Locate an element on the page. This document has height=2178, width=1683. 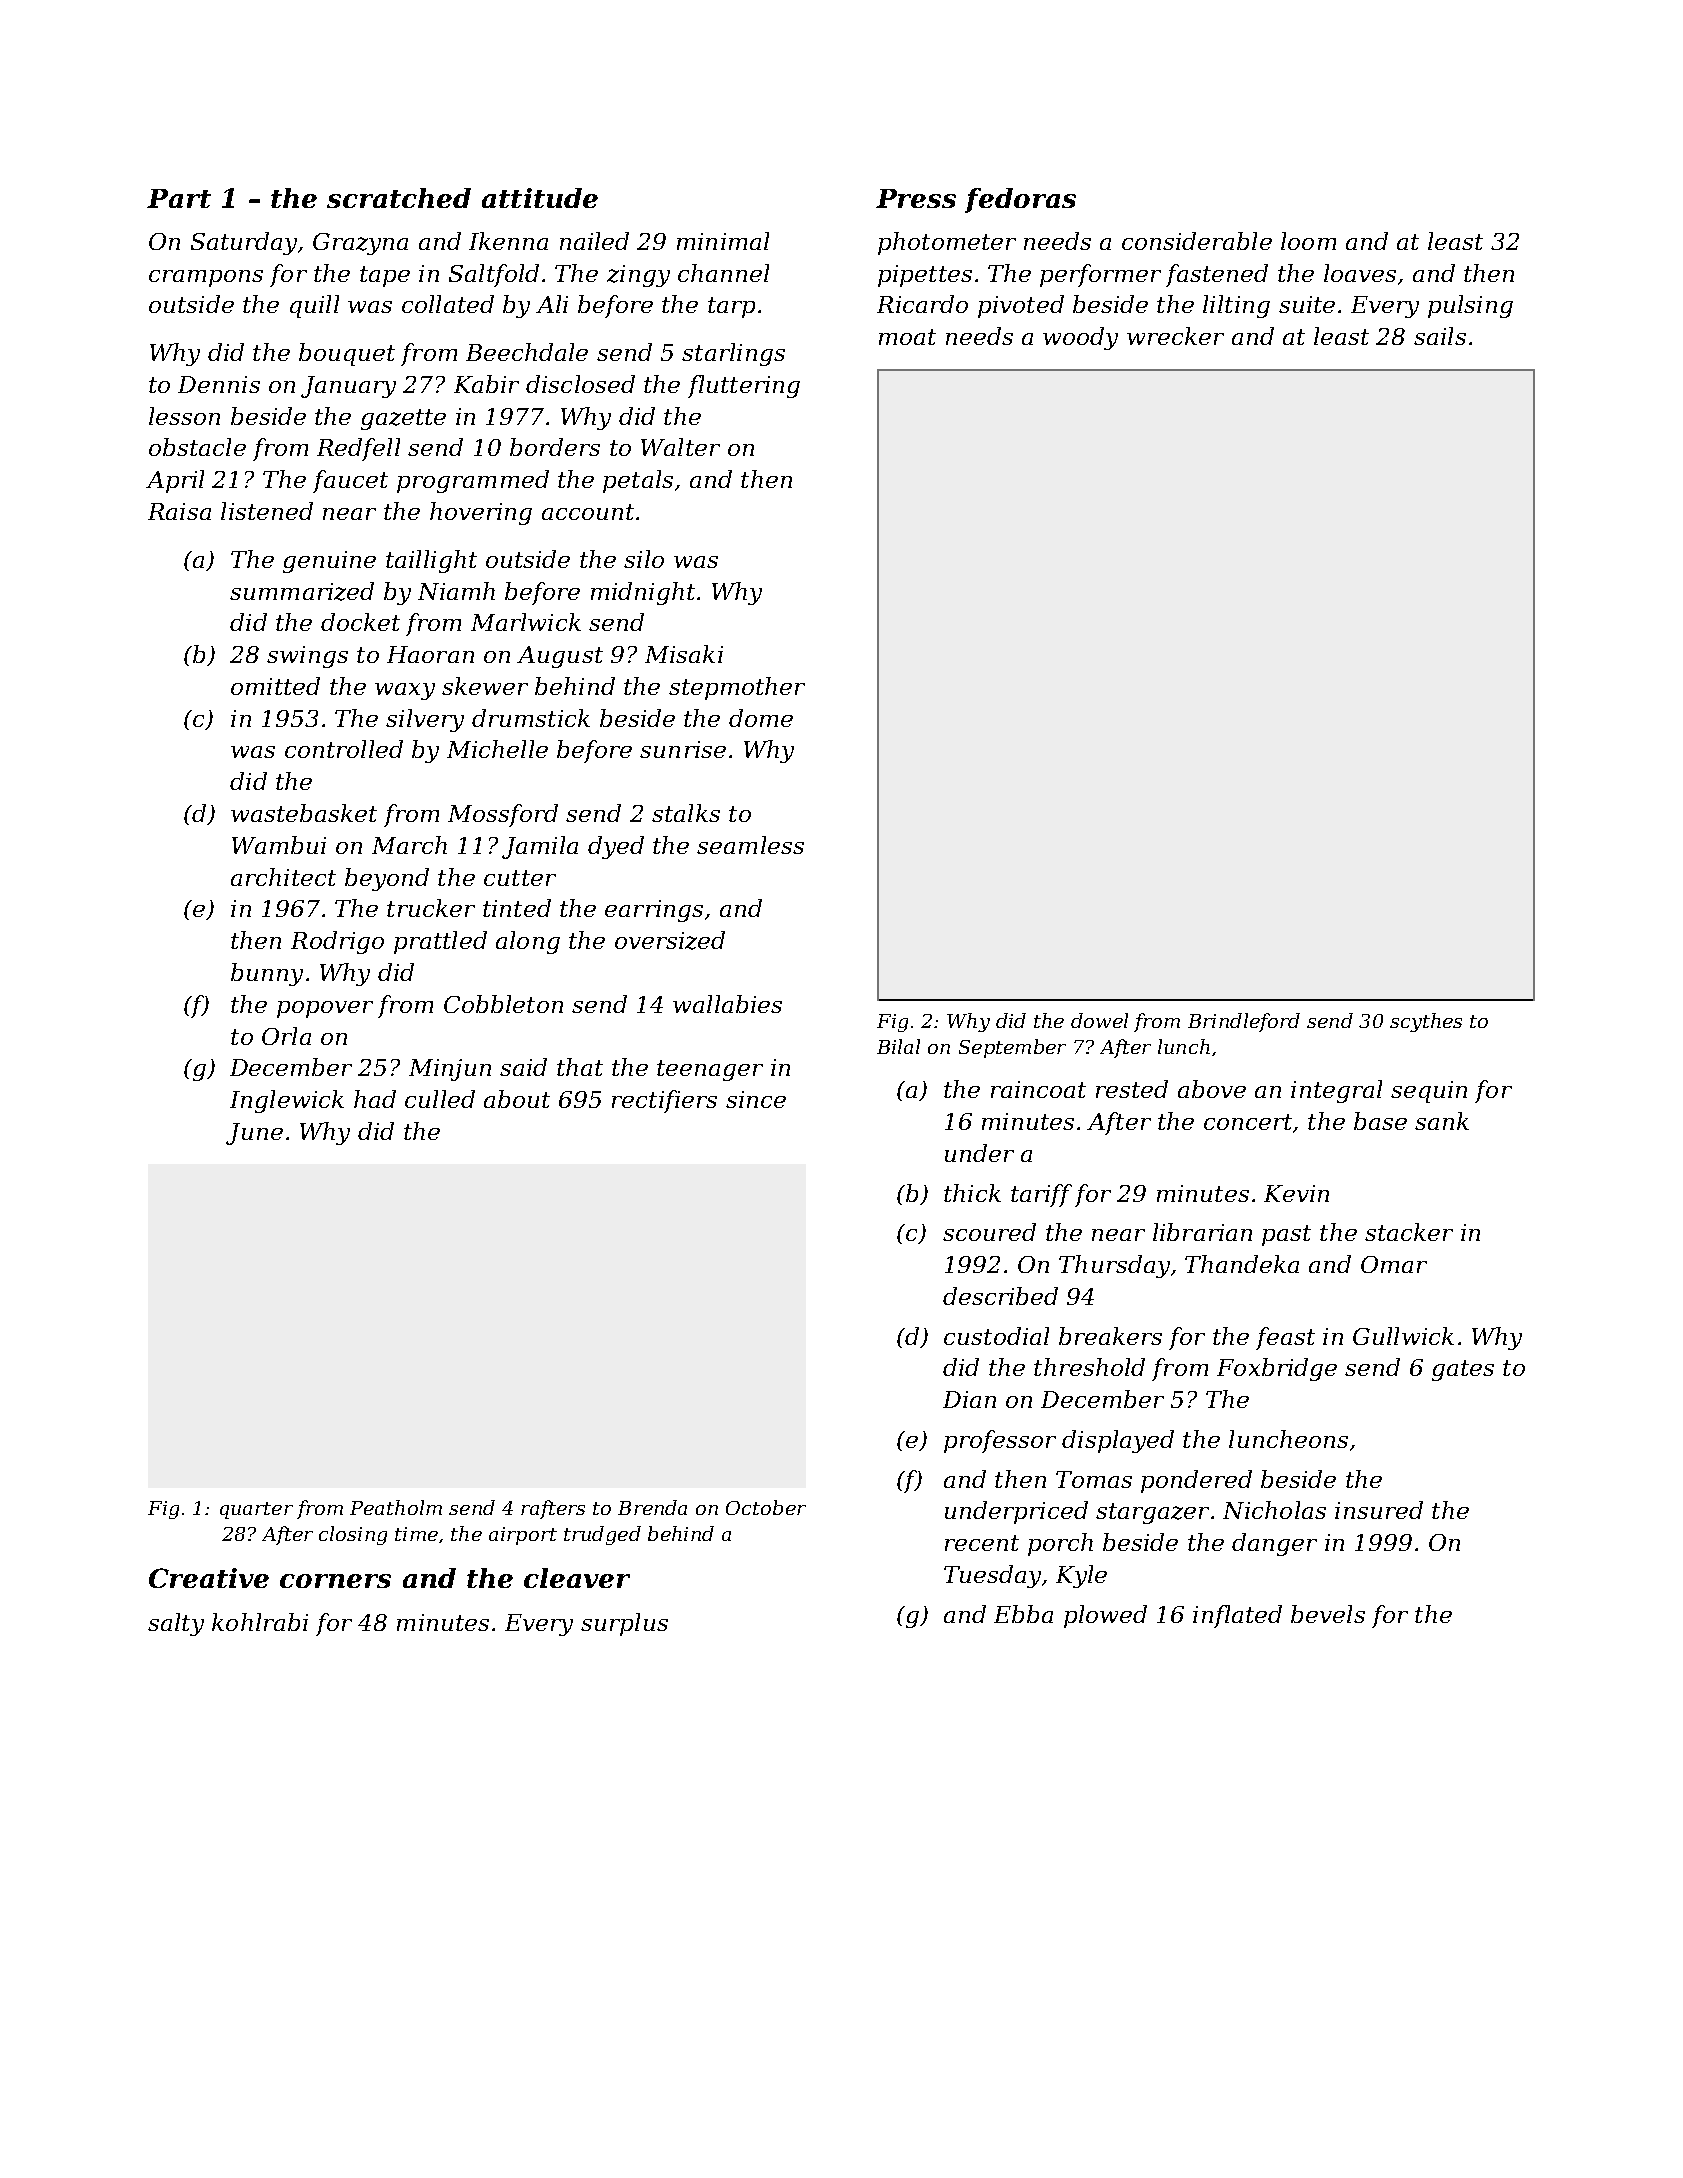
Walter is located at coordinates (680, 447).
